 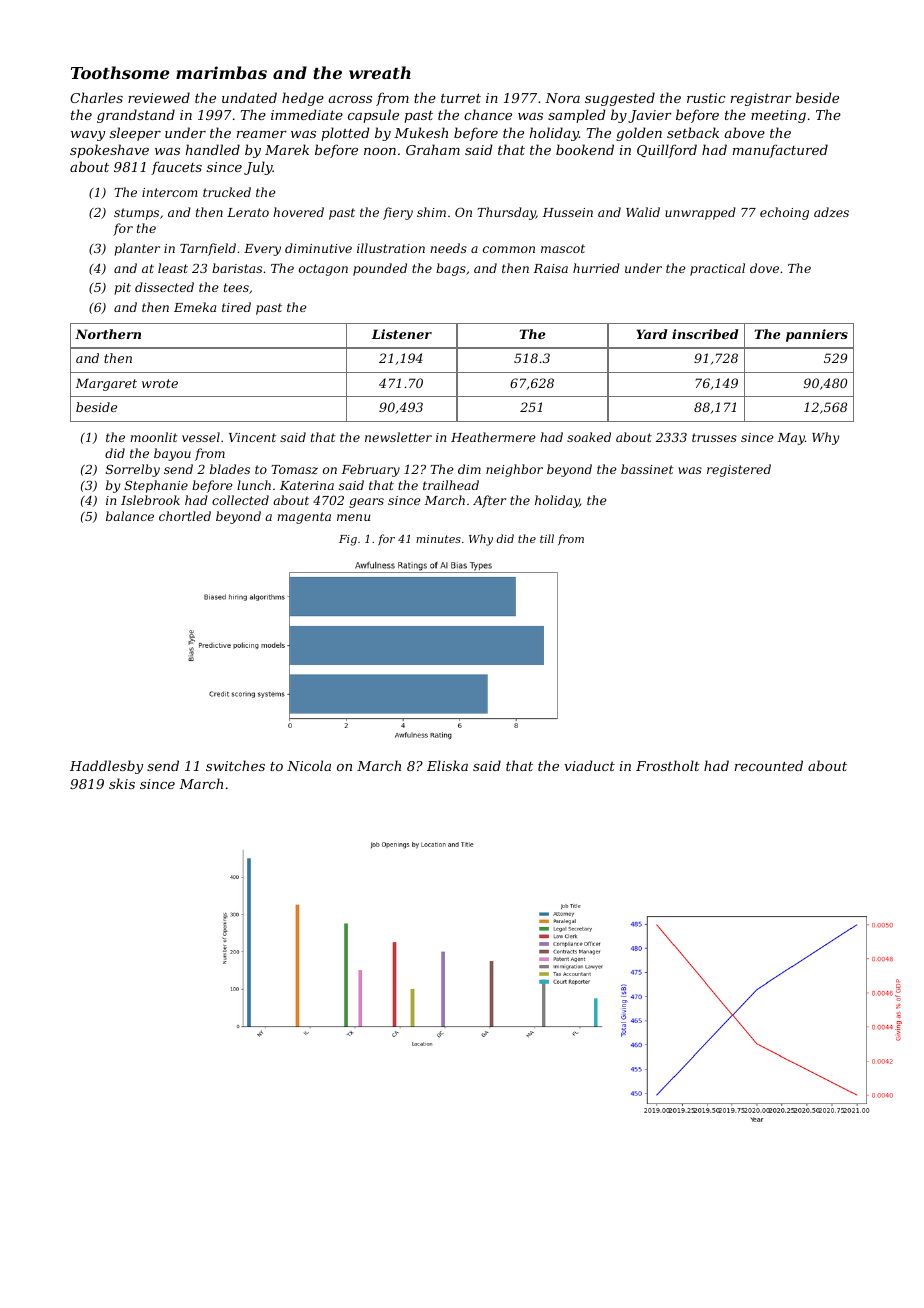 I want to click on registrar, so click(x=761, y=99).
